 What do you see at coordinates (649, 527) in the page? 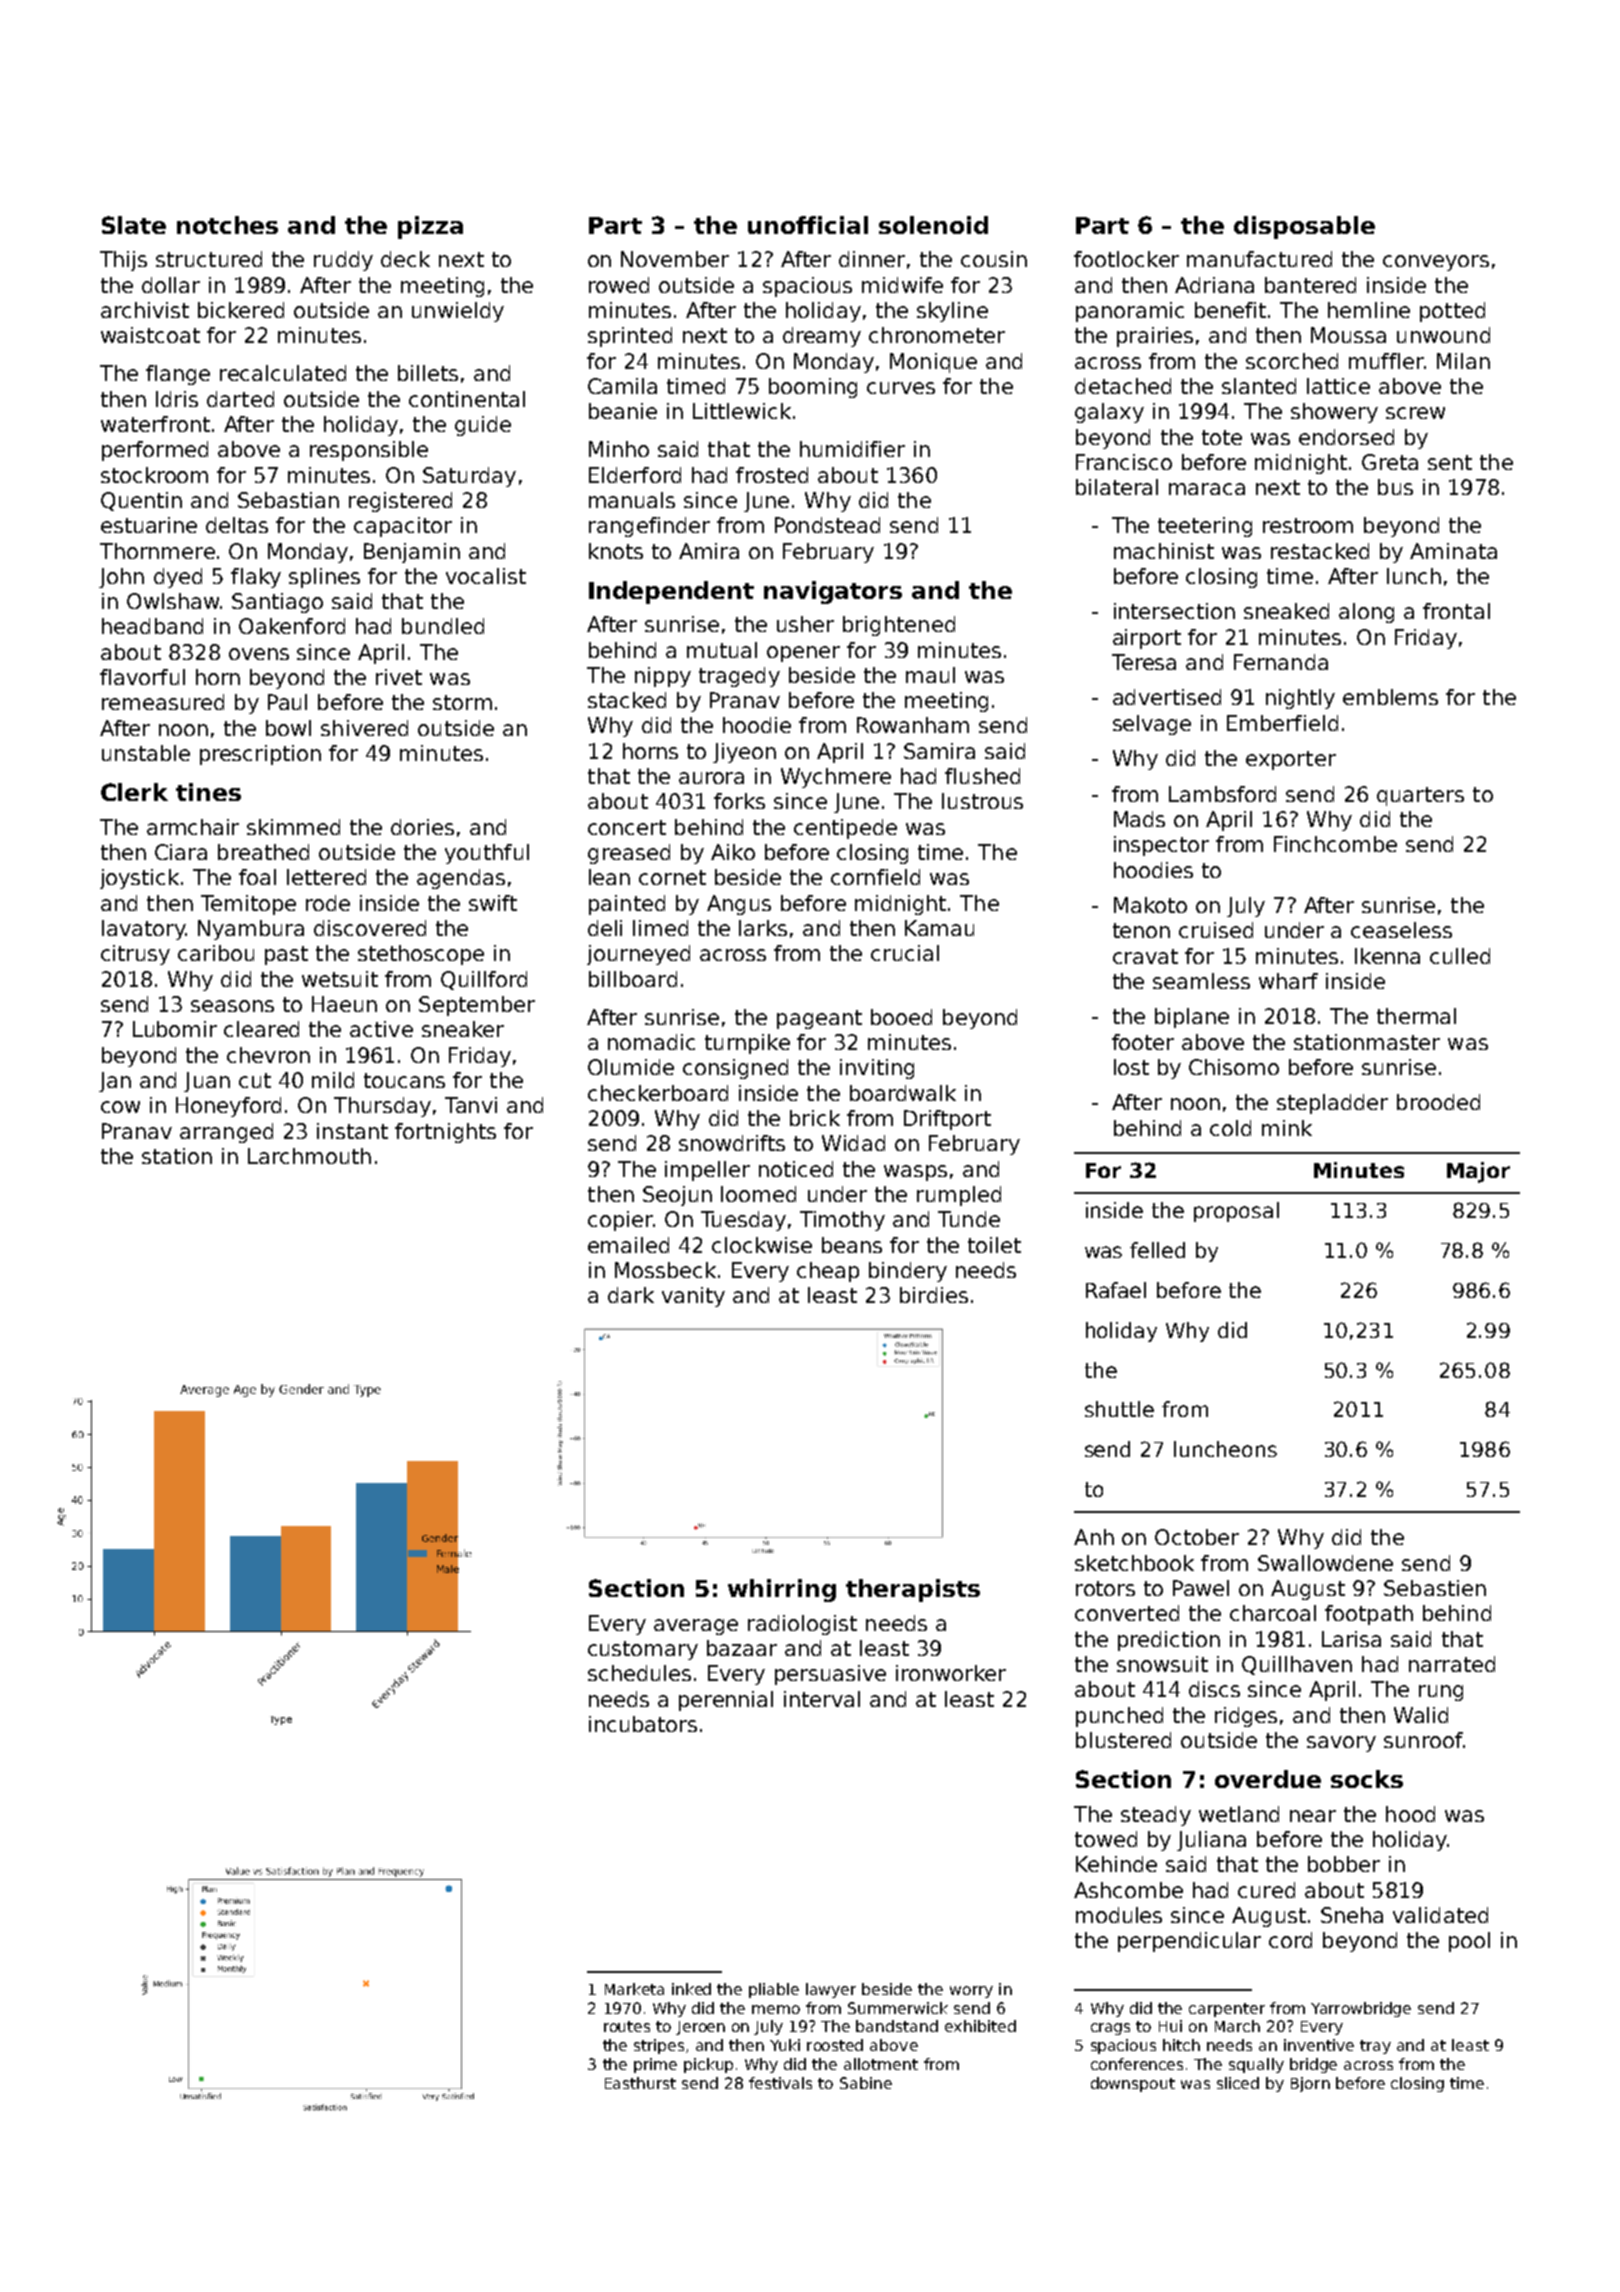
I see `rangefinder` at bounding box center [649, 527].
